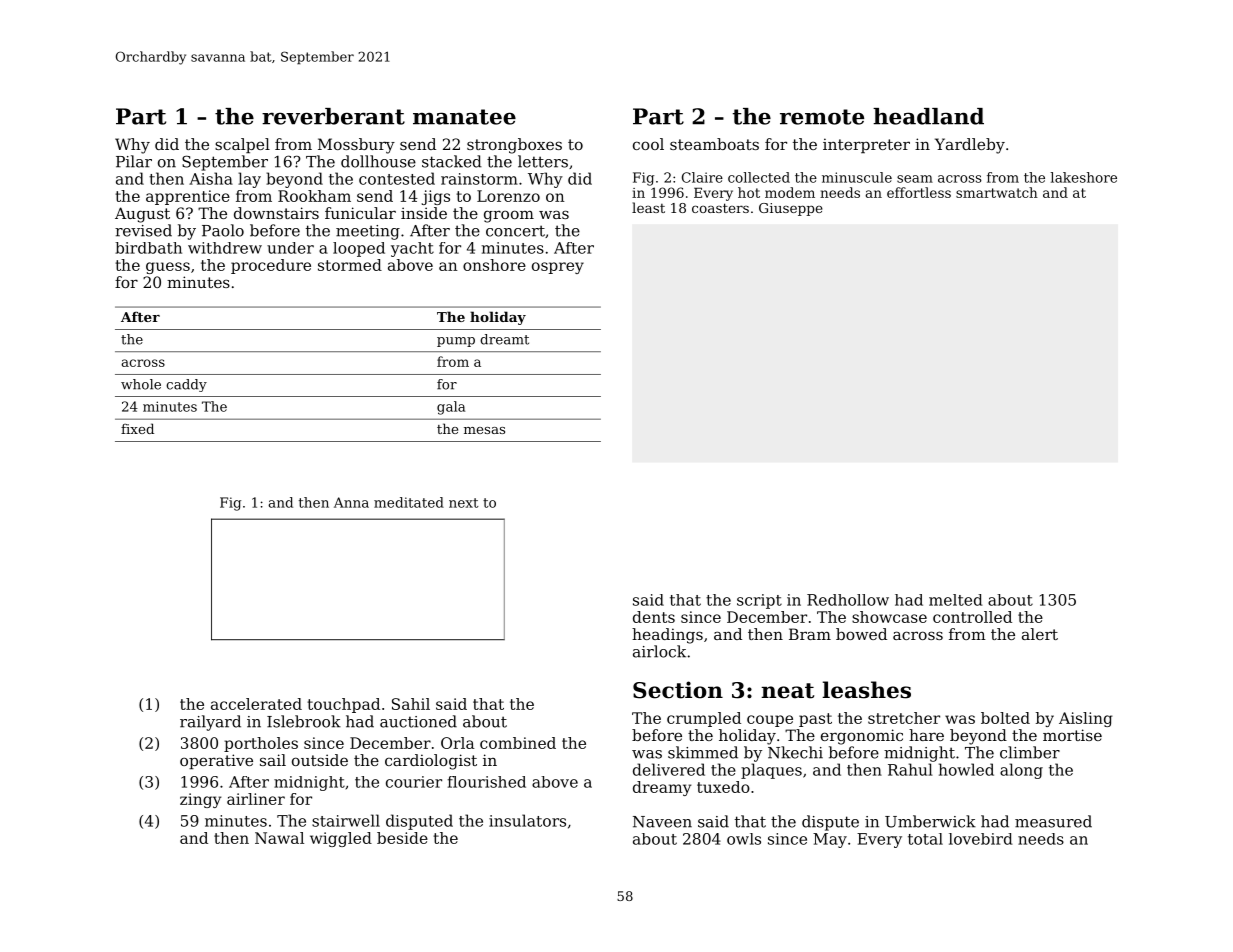 This document has width=1233, height=952. I want to click on osprey, so click(558, 268).
